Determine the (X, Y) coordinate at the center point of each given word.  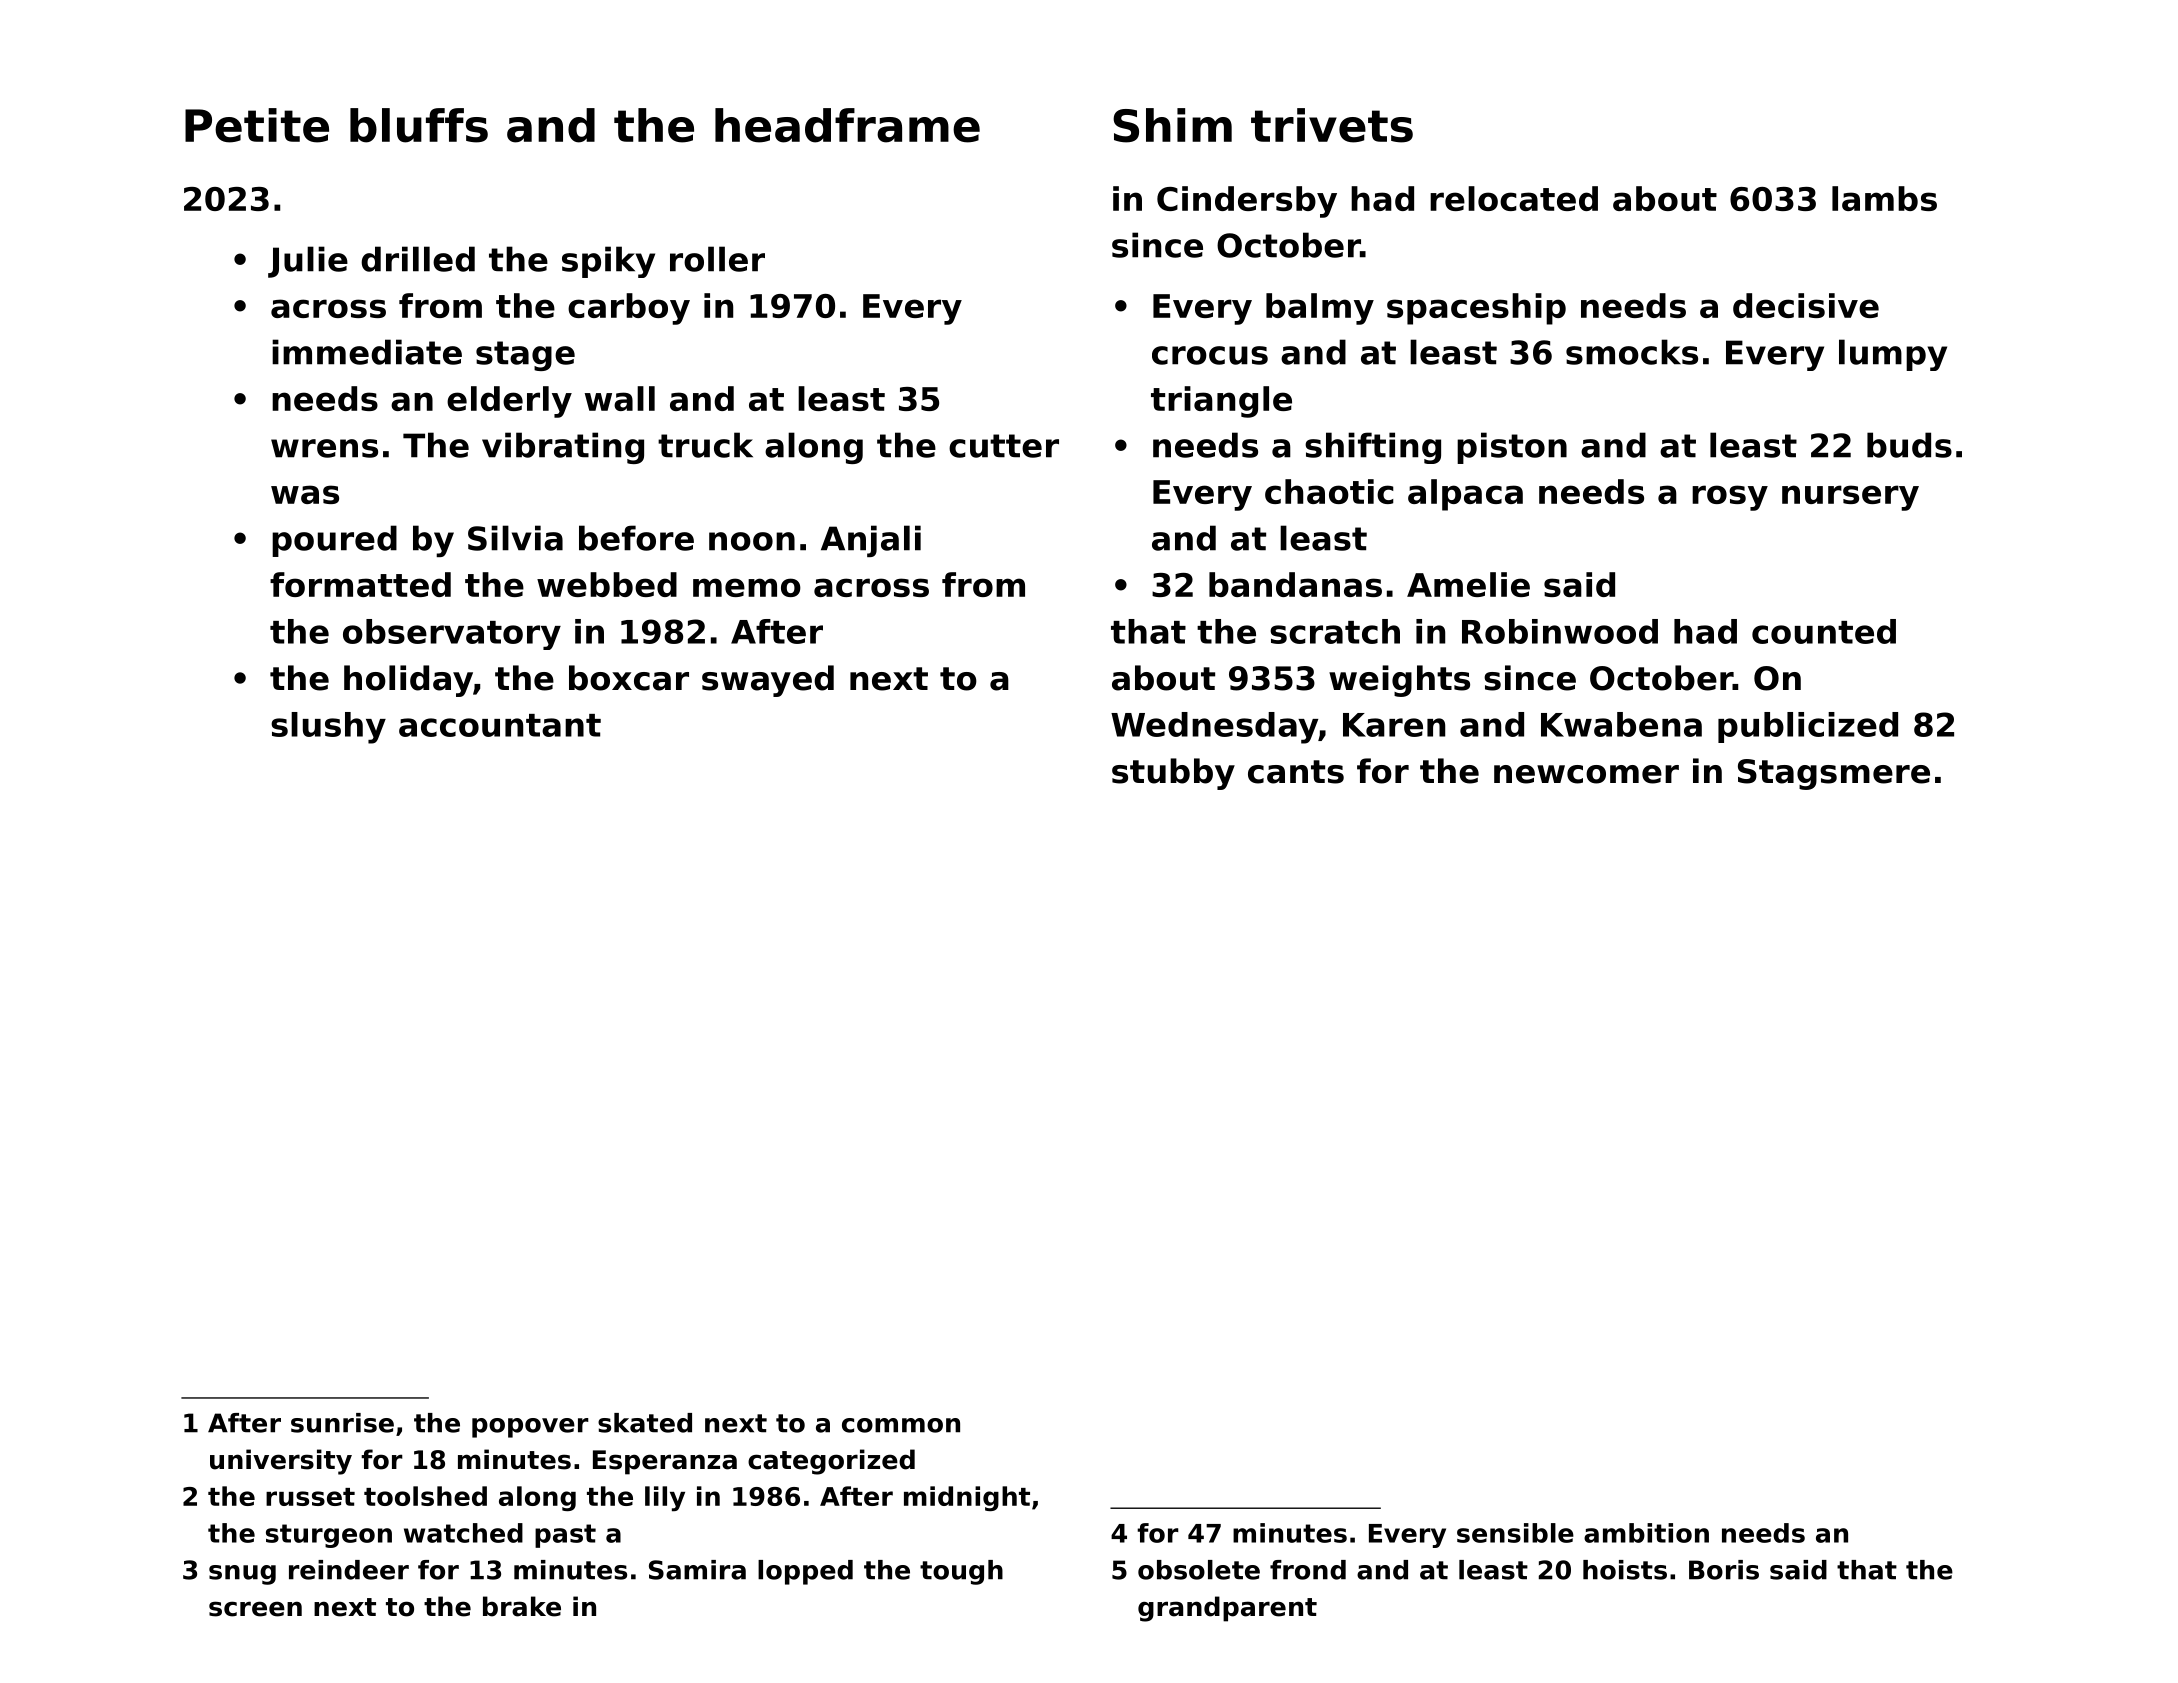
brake (522, 1606)
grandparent (1227, 1609)
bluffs (419, 125)
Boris (1724, 1570)
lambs (1884, 198)
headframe (847, 125)
